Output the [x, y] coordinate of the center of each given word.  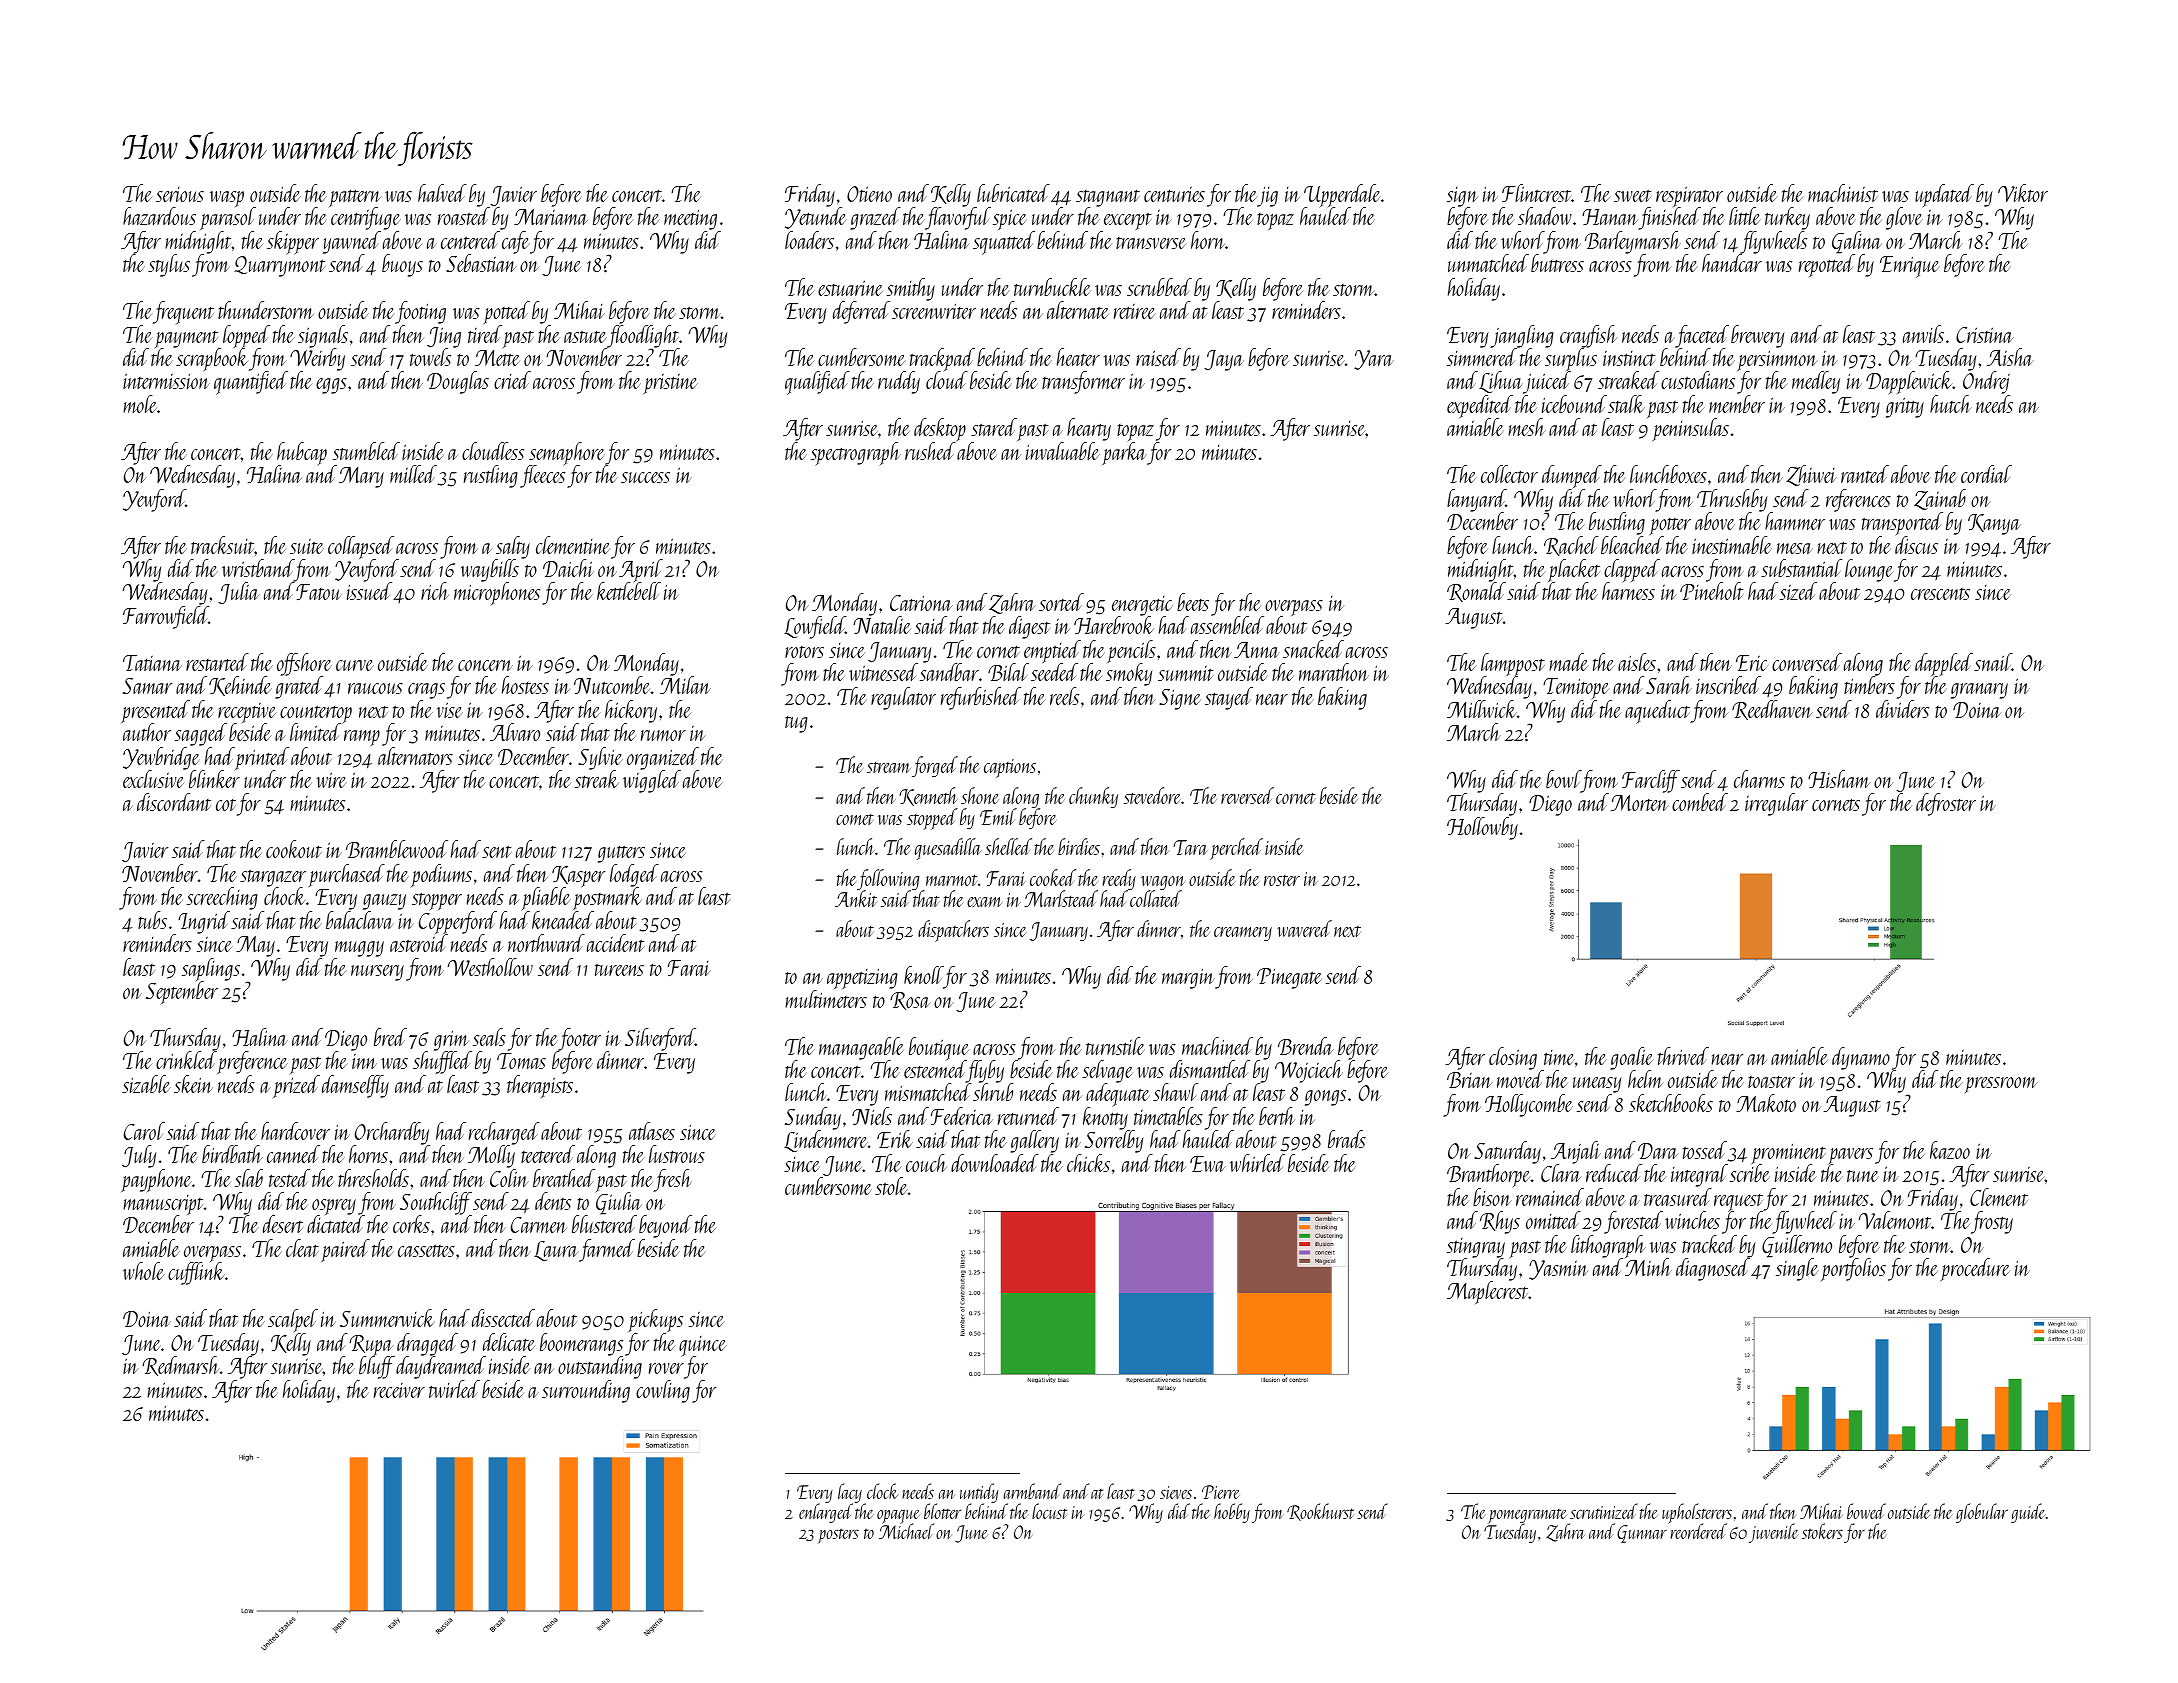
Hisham [1839, 779]
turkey [1787, 218]
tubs [152, 920]
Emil [998, 816]
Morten [1640, 803]
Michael [906, 1531]
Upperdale [1342, 196]
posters [838, 1535]
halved [442, 193]
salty [513, 547]
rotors [804, 652]
